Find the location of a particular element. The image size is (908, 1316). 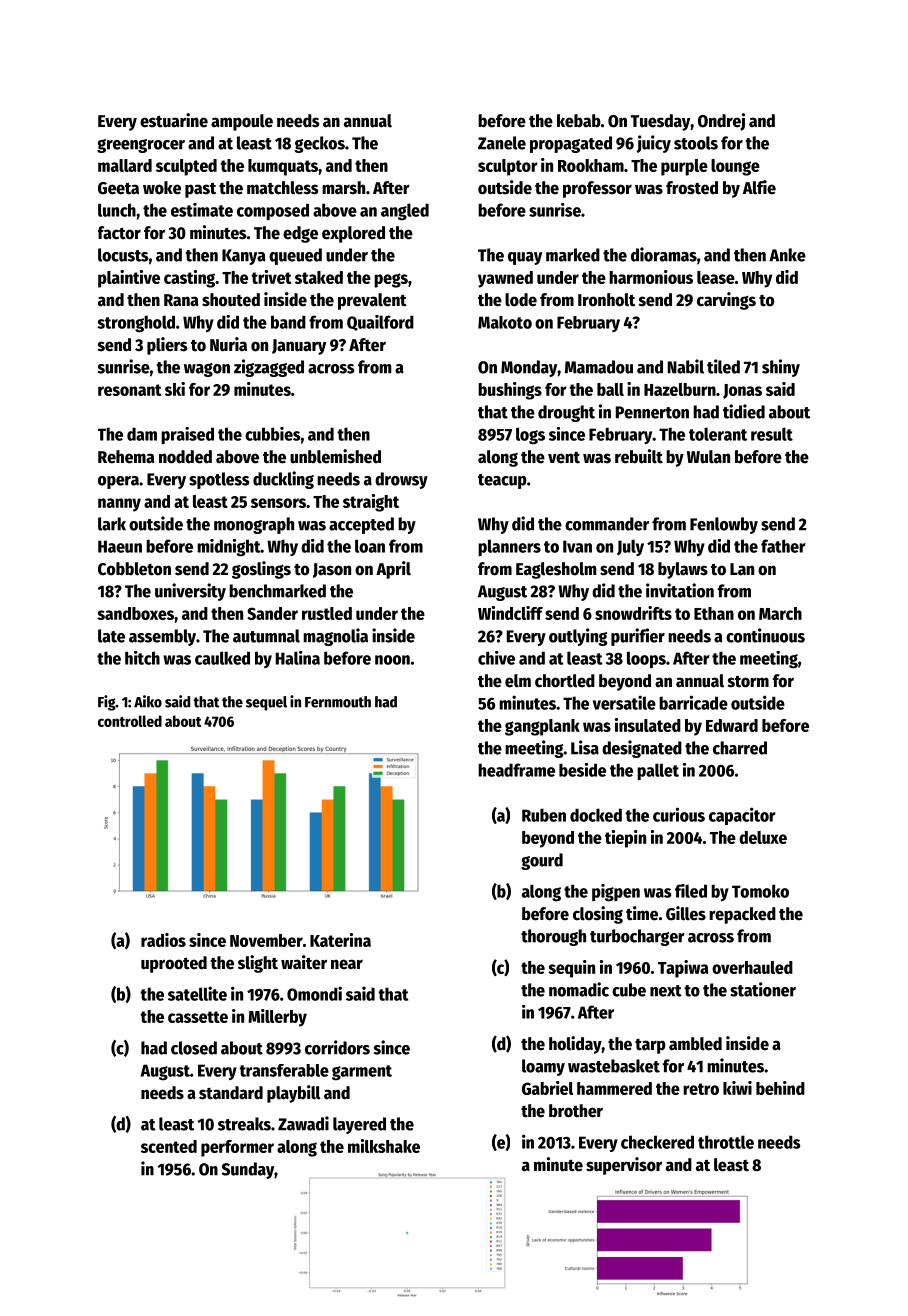

Ondrej is located at coordinates (721, 122).
